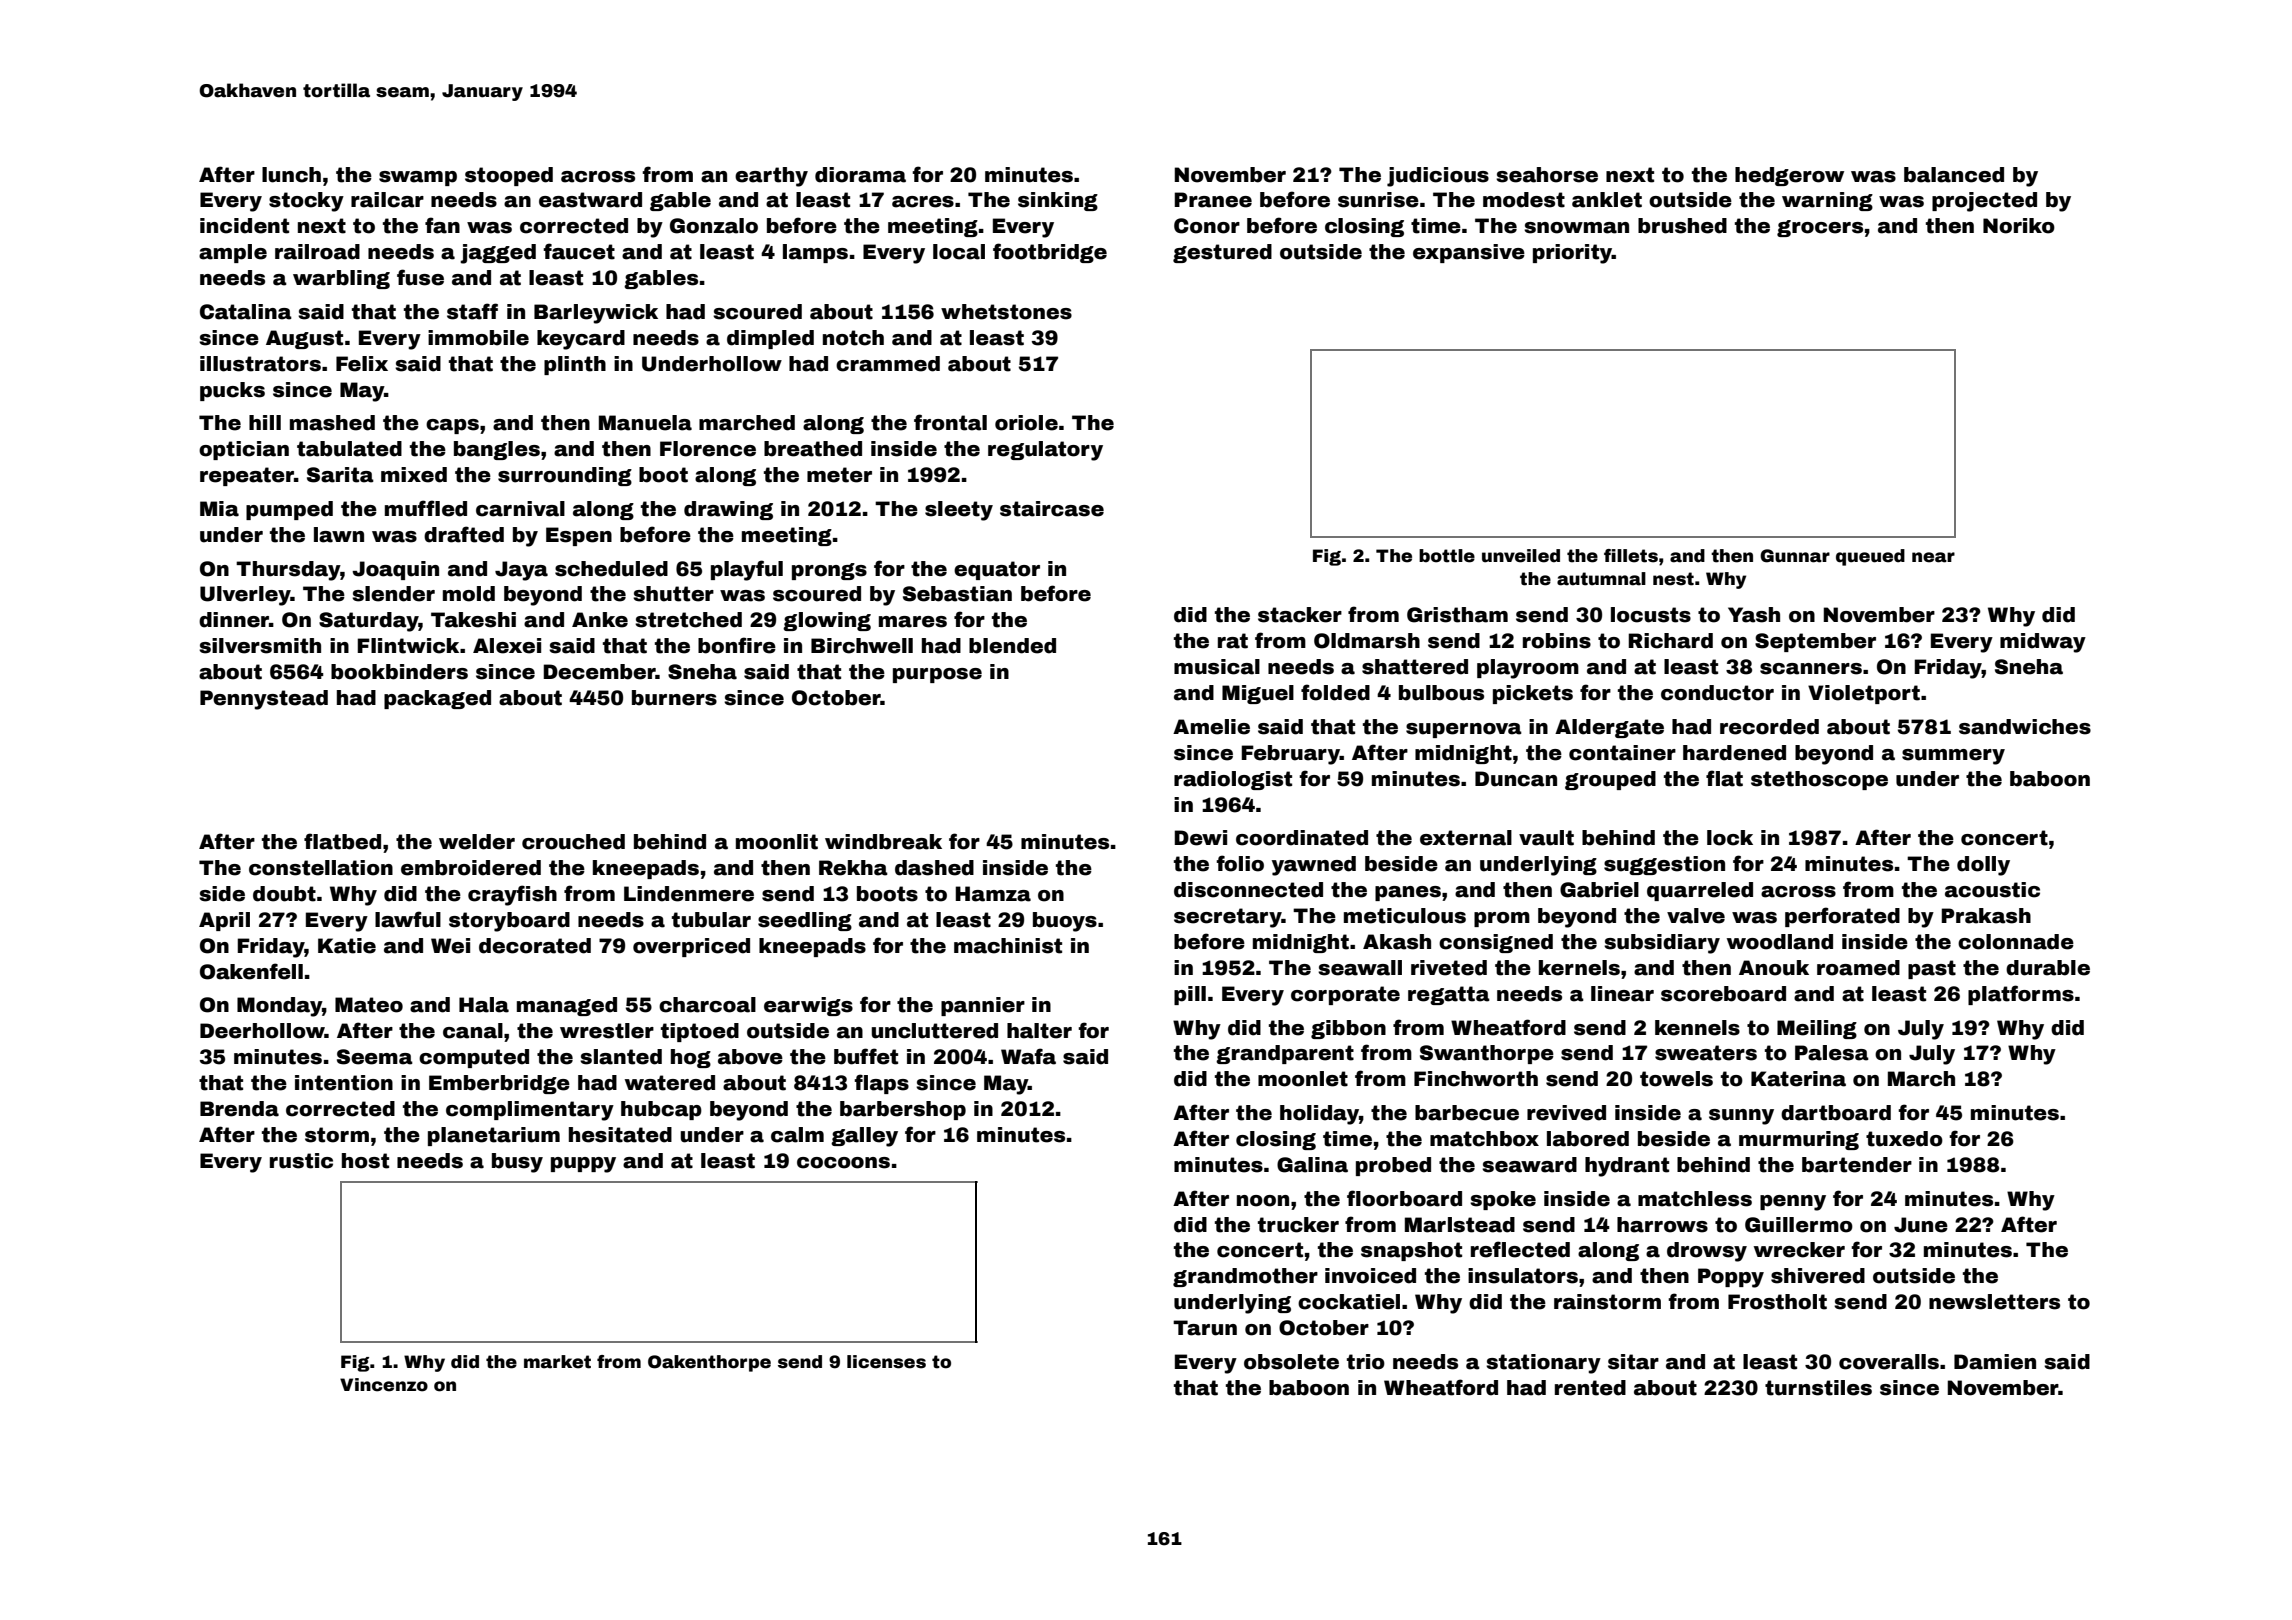 The height and width of the image is (1620, 2292). I want to click on judicious, so click(1438, 177).
